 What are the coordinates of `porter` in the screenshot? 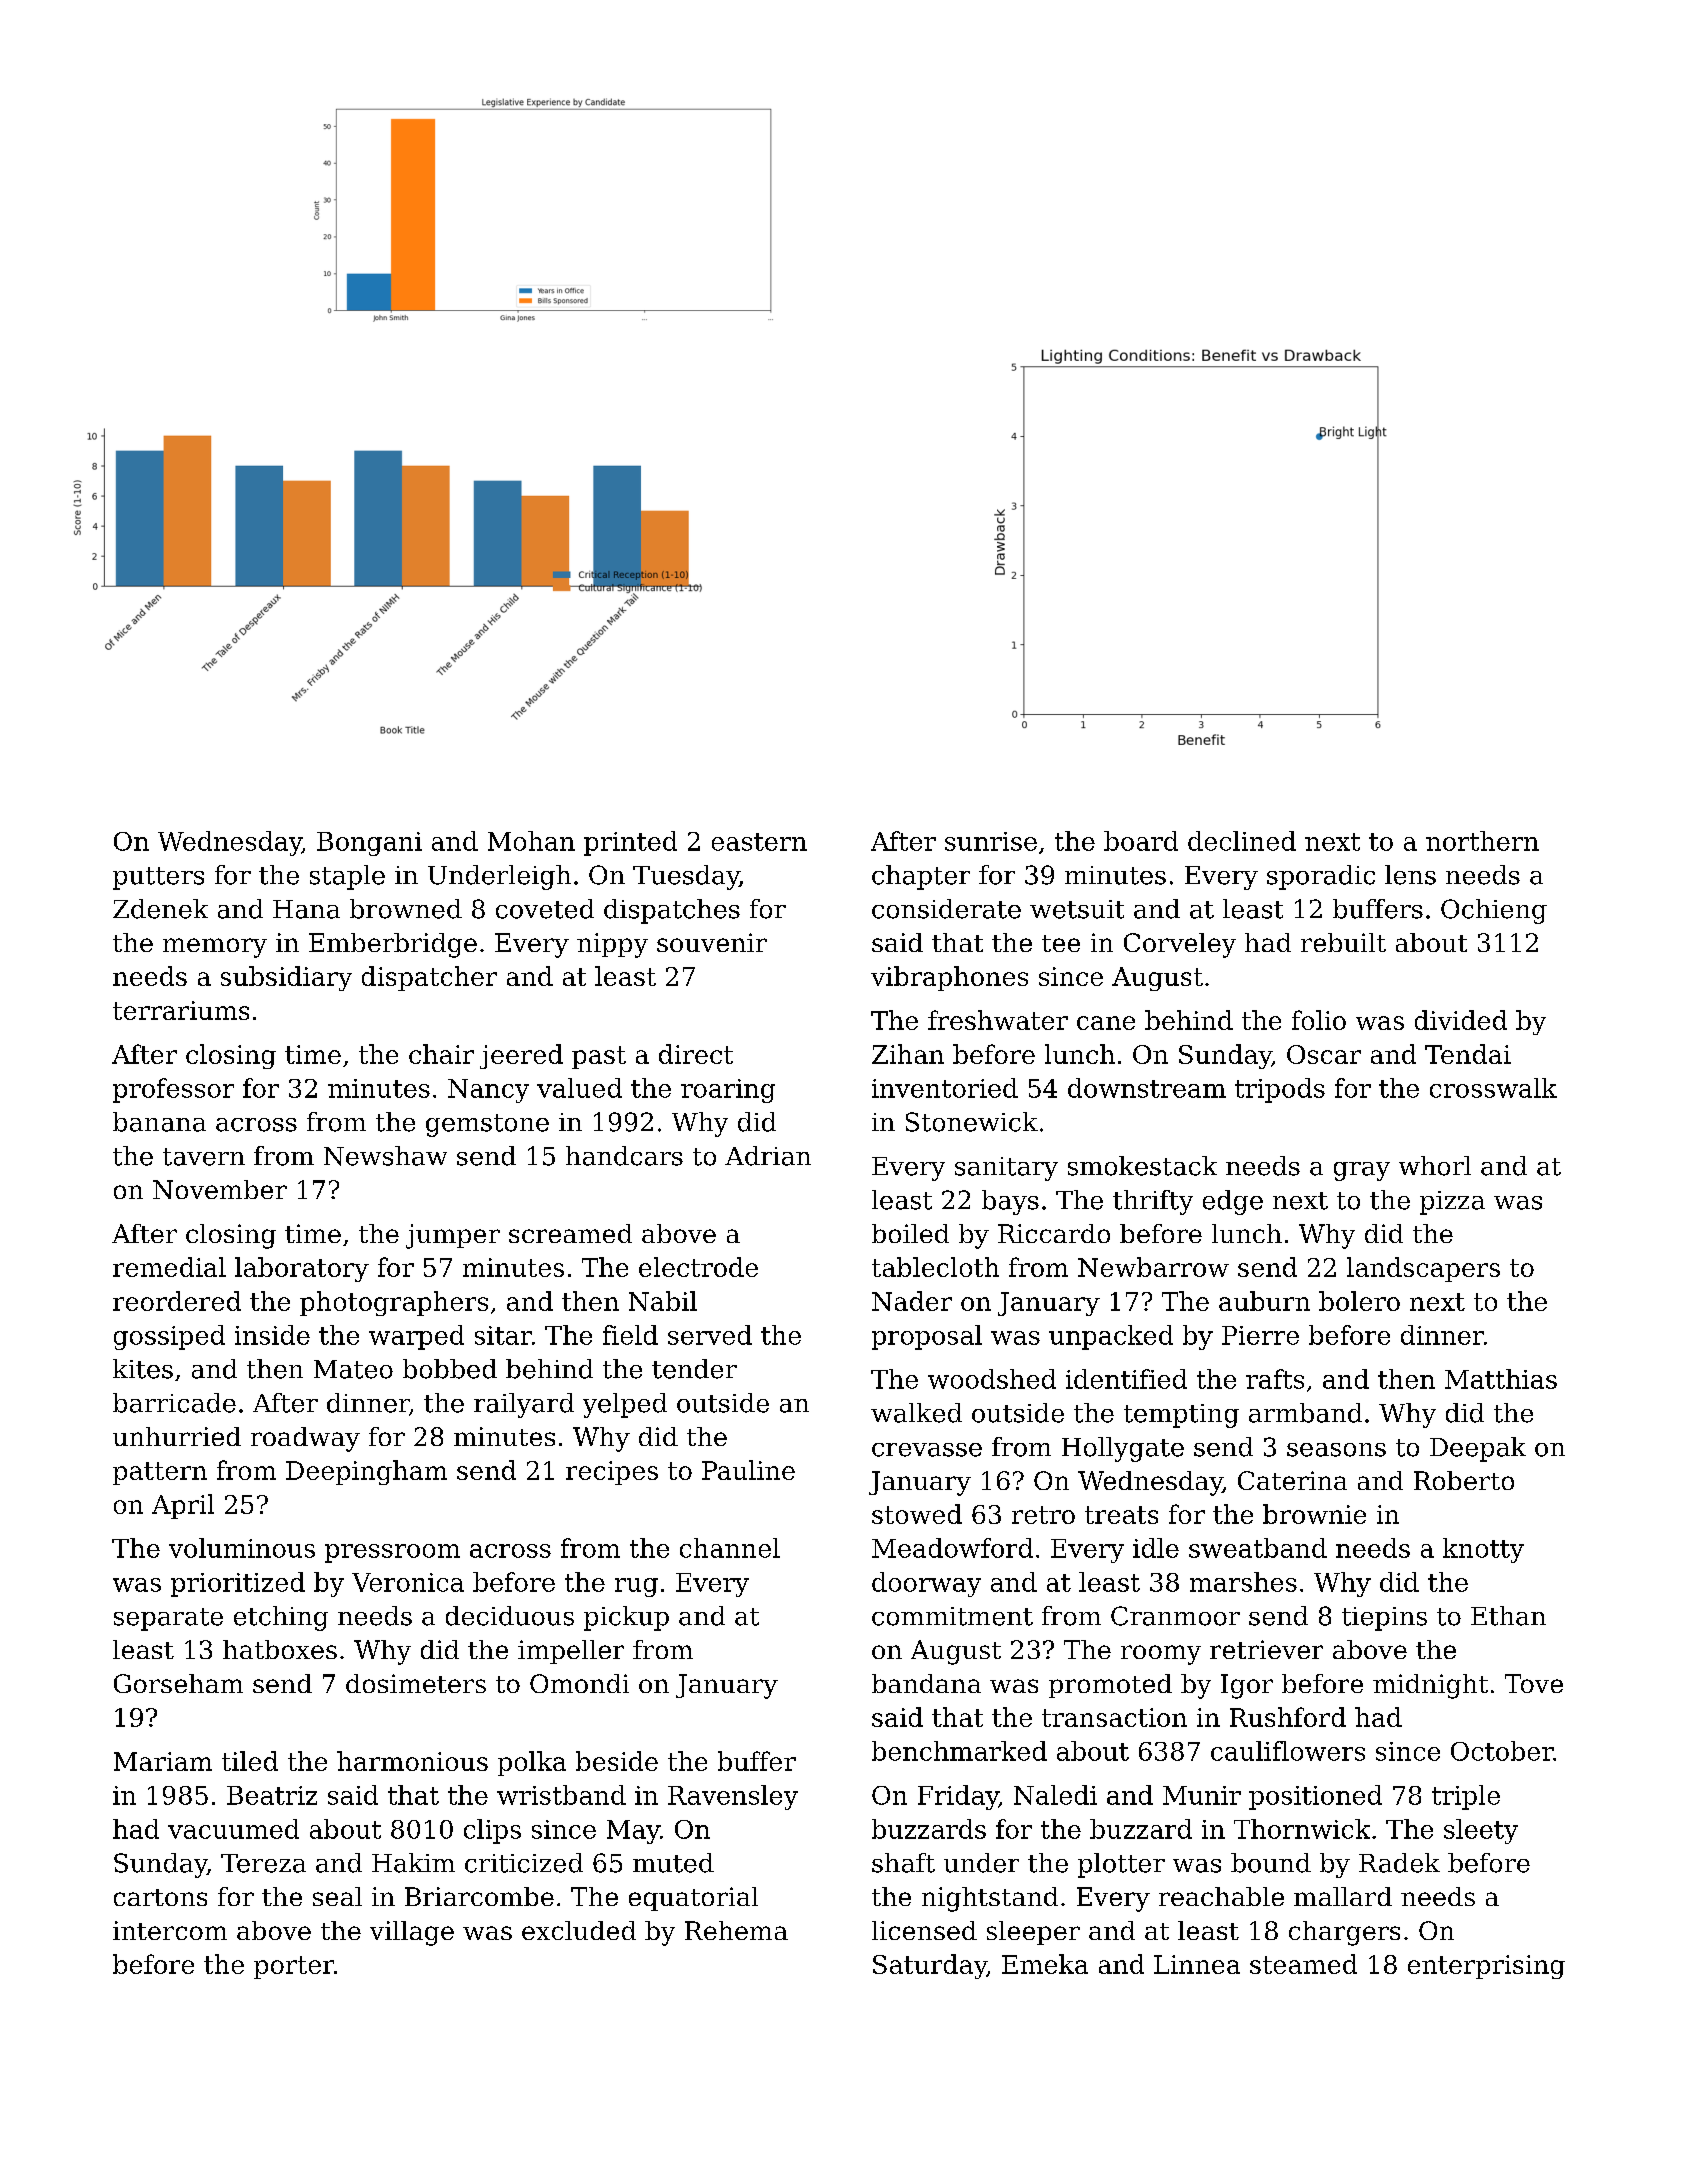 It's located at (294, 1967).
